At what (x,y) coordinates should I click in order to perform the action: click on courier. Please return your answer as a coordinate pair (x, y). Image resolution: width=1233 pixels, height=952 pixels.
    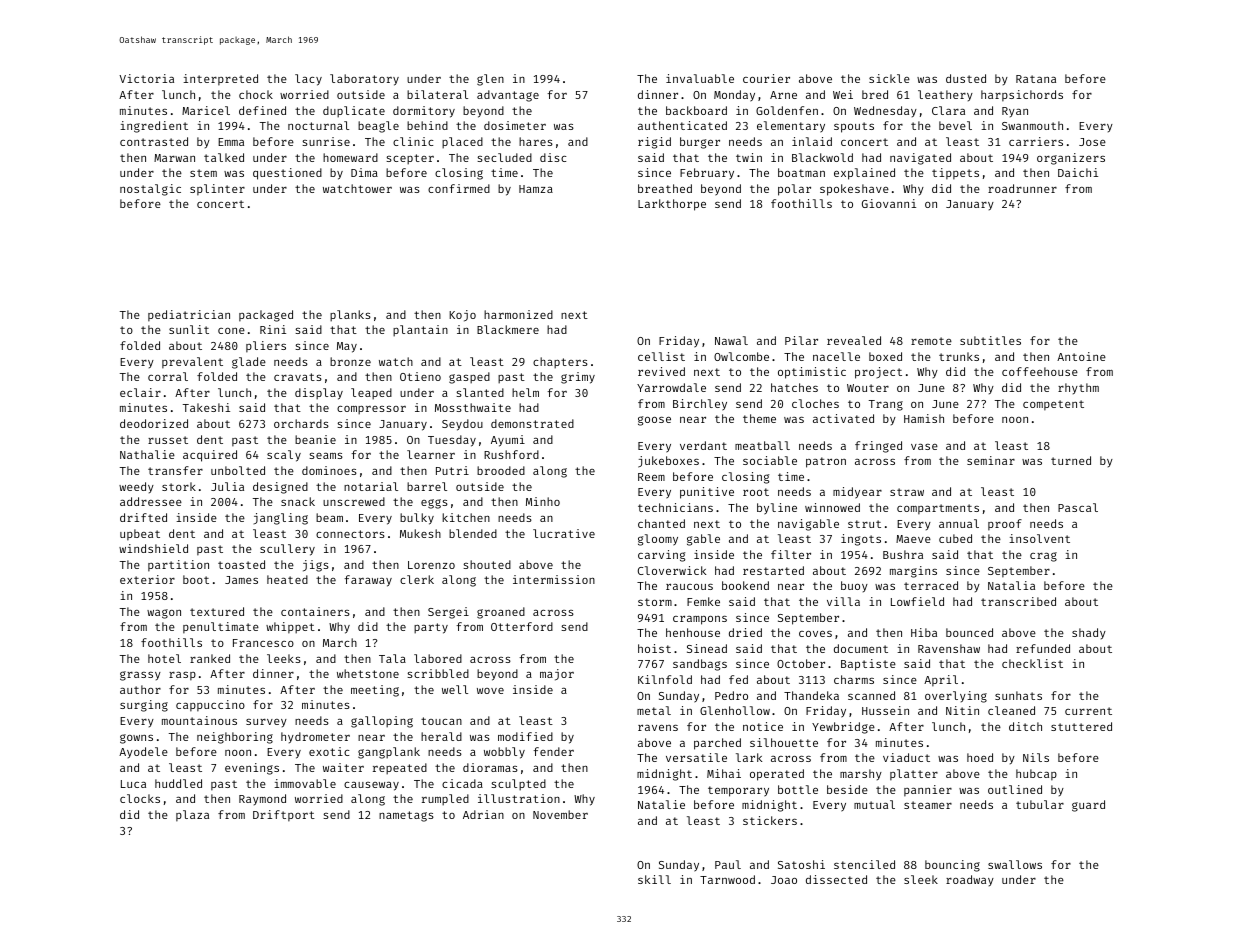
    Looking at the image, I should click on (766, 78).
